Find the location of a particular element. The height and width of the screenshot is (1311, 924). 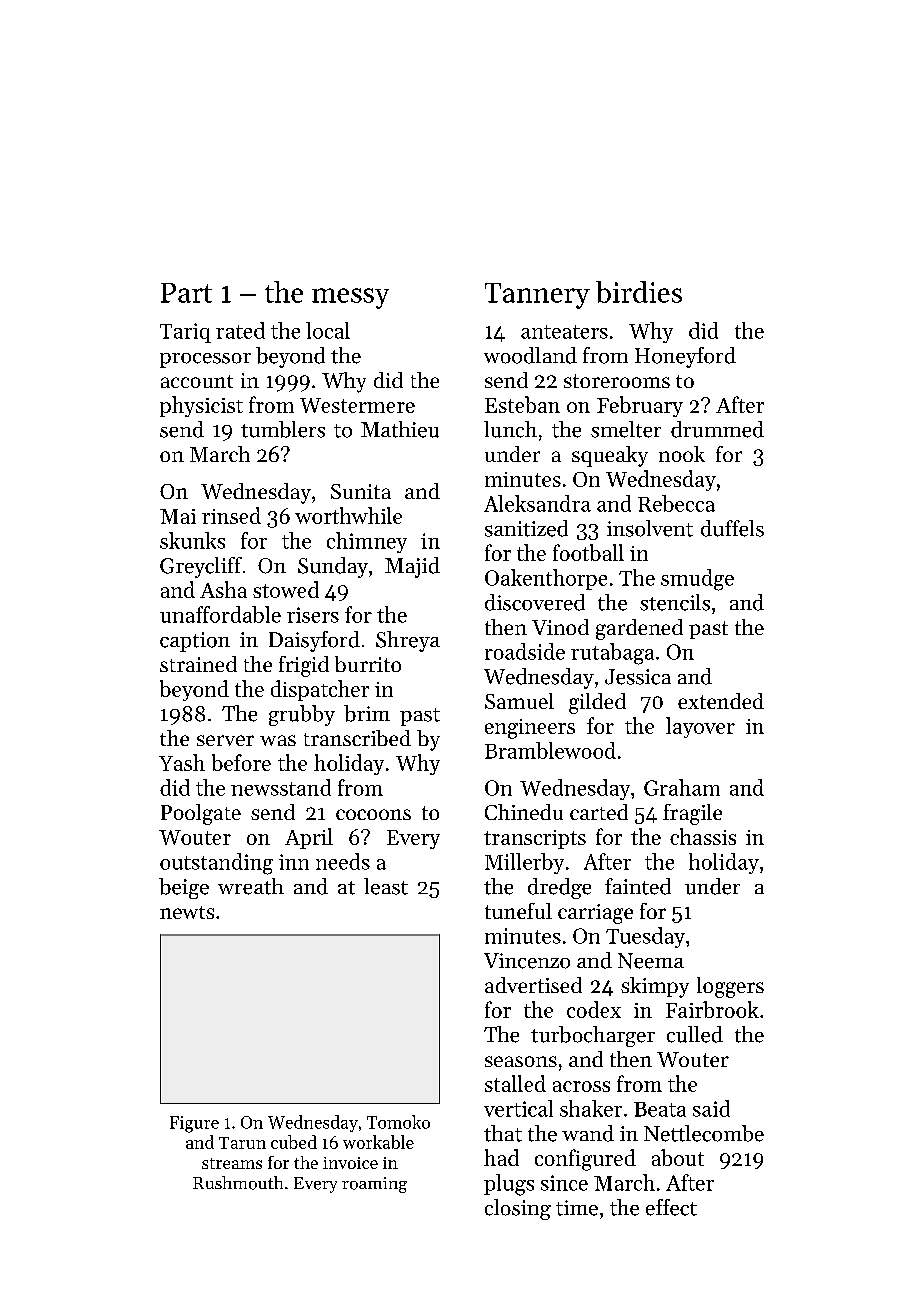

birdies is located at coordinates (639, 292).
